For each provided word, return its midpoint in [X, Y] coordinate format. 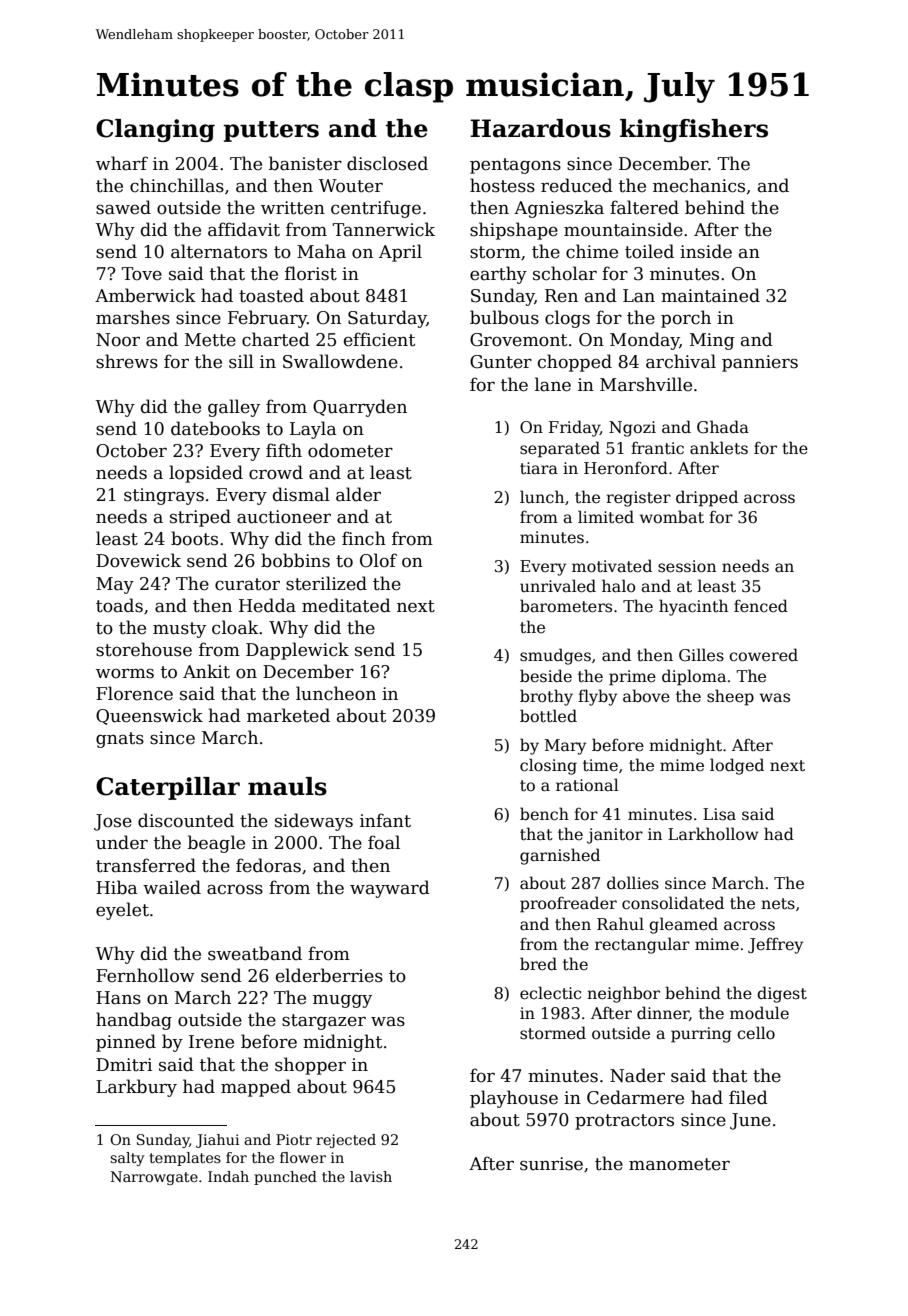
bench [544, 814]
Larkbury [136, 1088]
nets [778, 903]
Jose [113, 822]
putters [271, 131]
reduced [577, 185]
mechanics [699, 185]
